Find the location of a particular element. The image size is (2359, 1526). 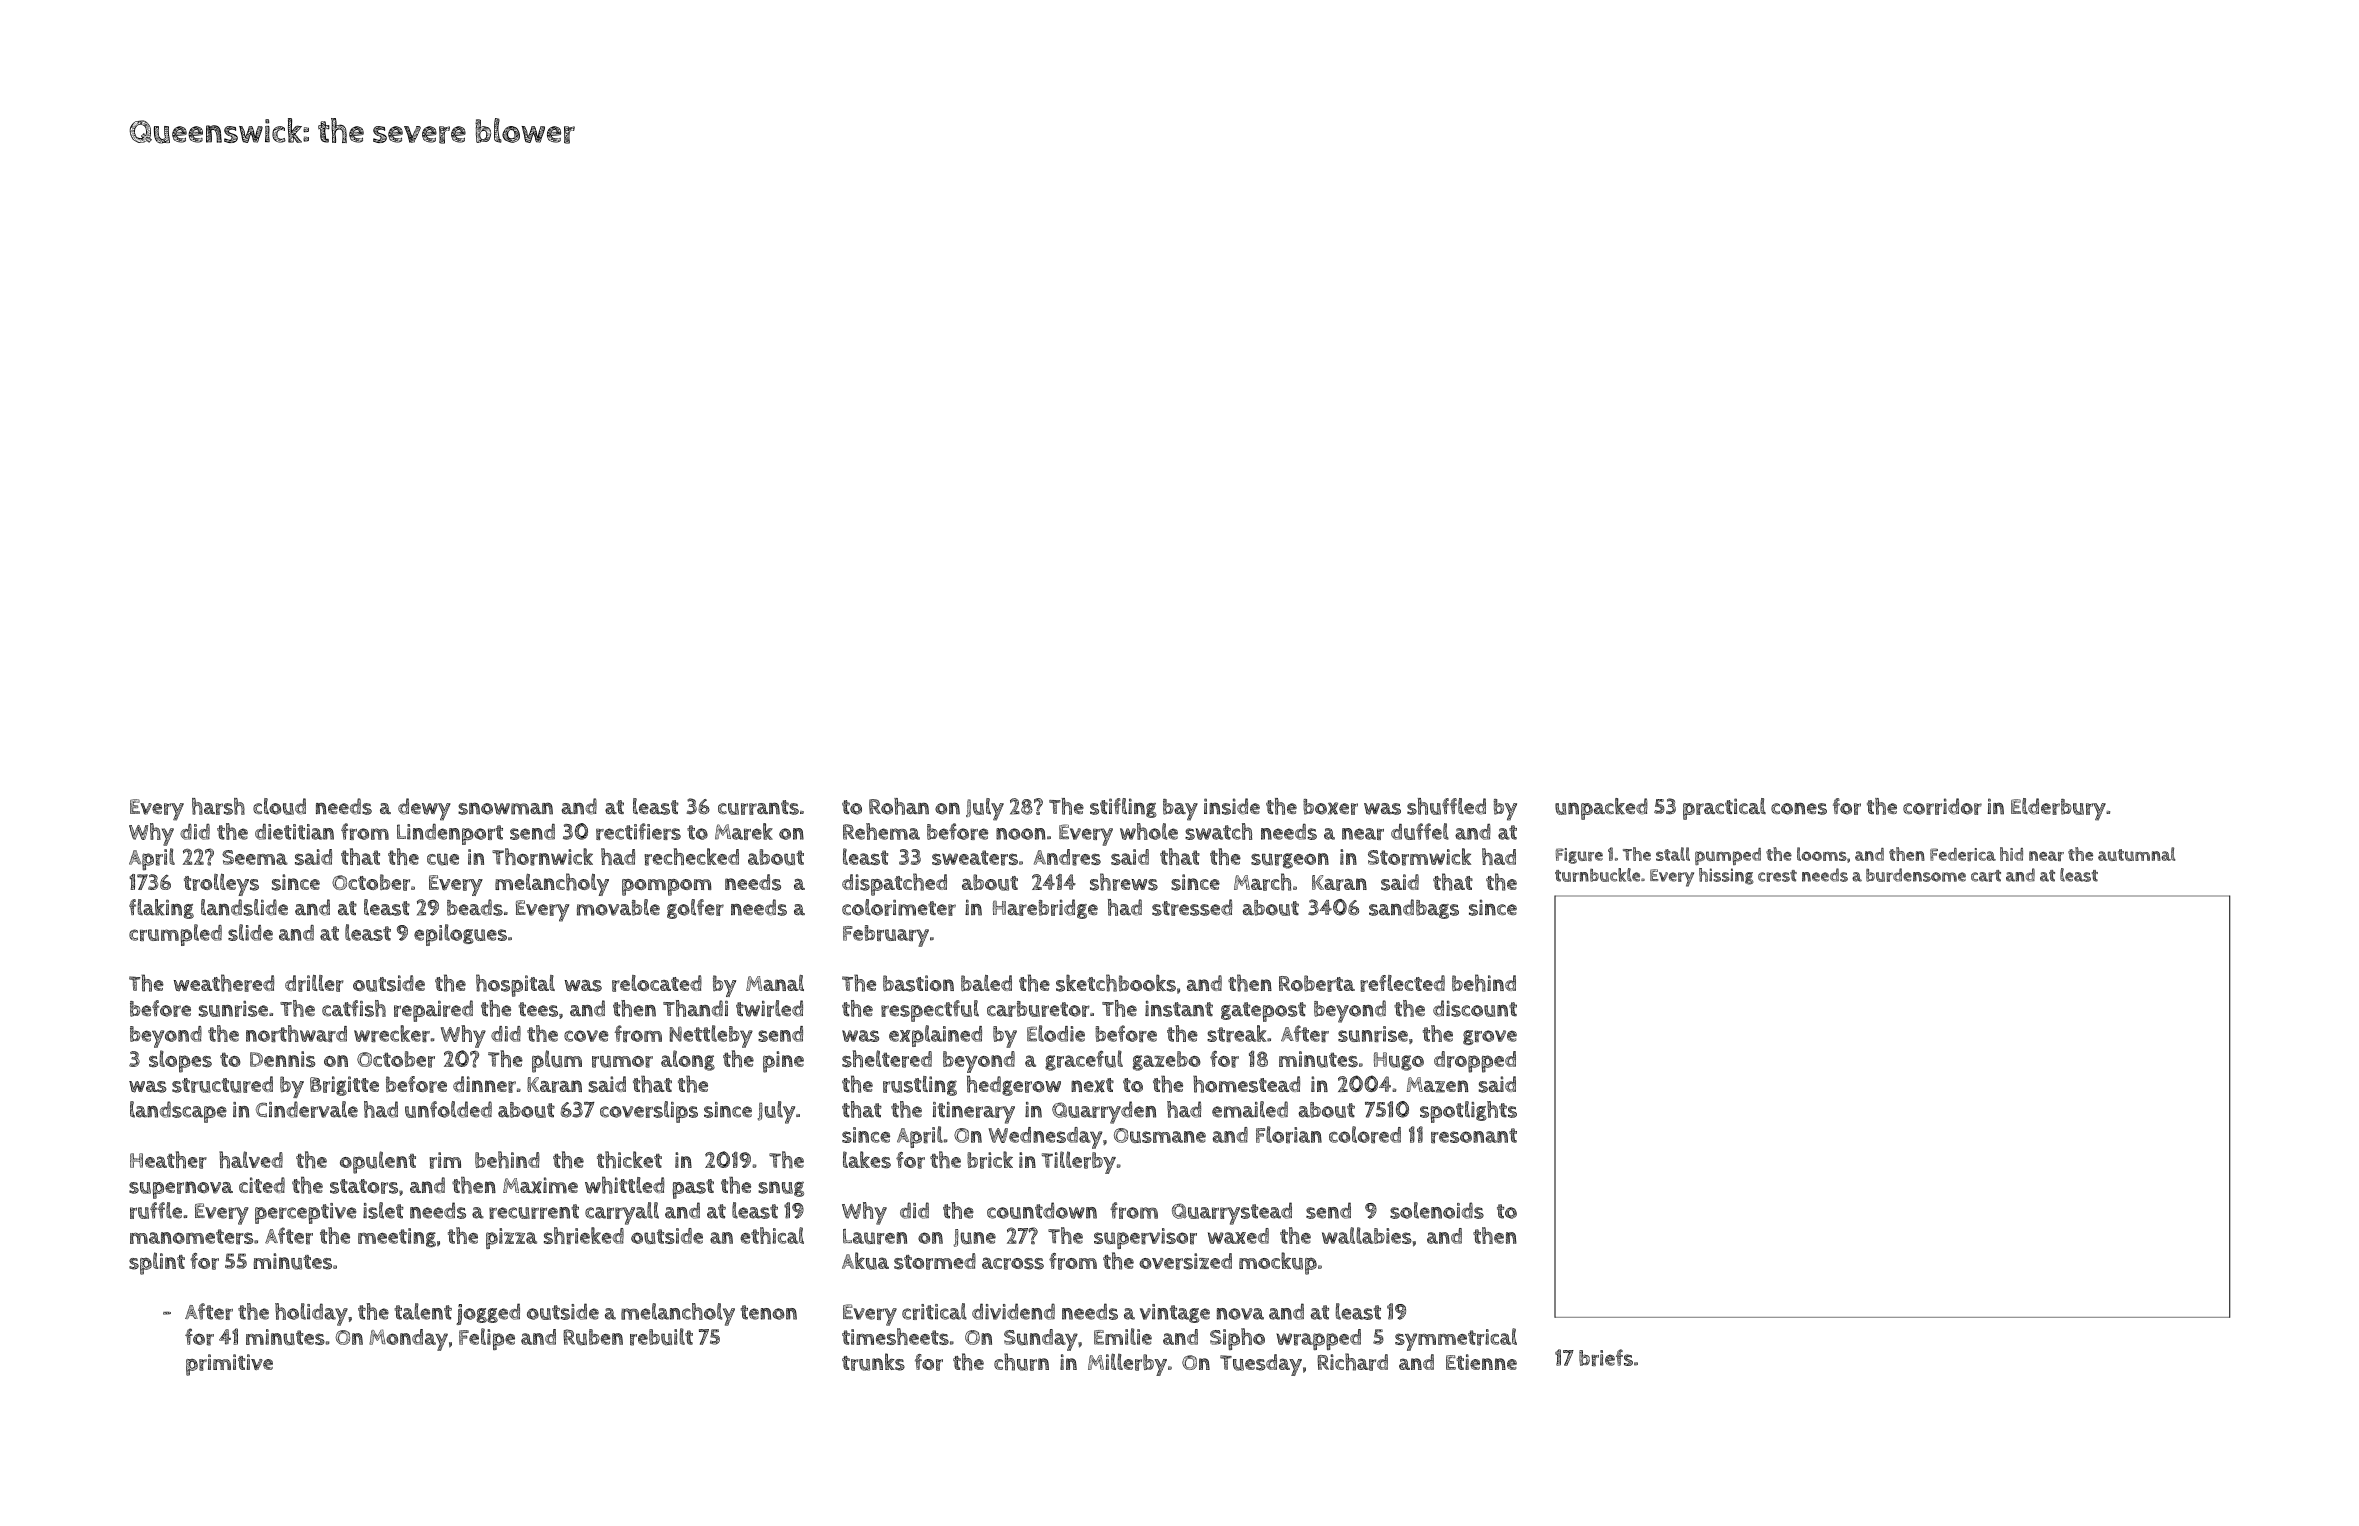

northward is located at coordinates (296, 1033).
